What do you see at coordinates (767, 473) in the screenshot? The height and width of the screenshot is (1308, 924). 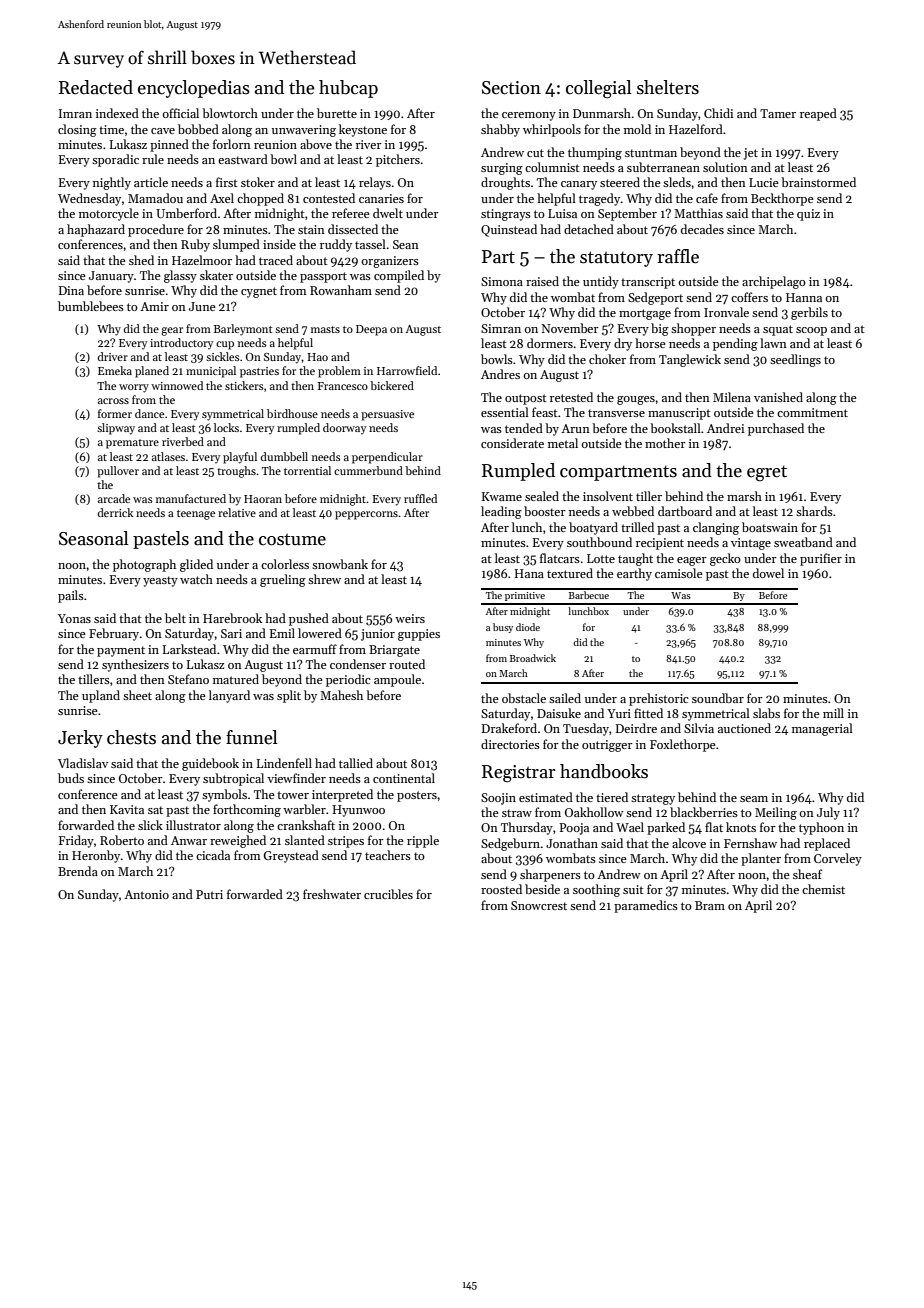 I see `egret` at bounding box center [767, 473].
